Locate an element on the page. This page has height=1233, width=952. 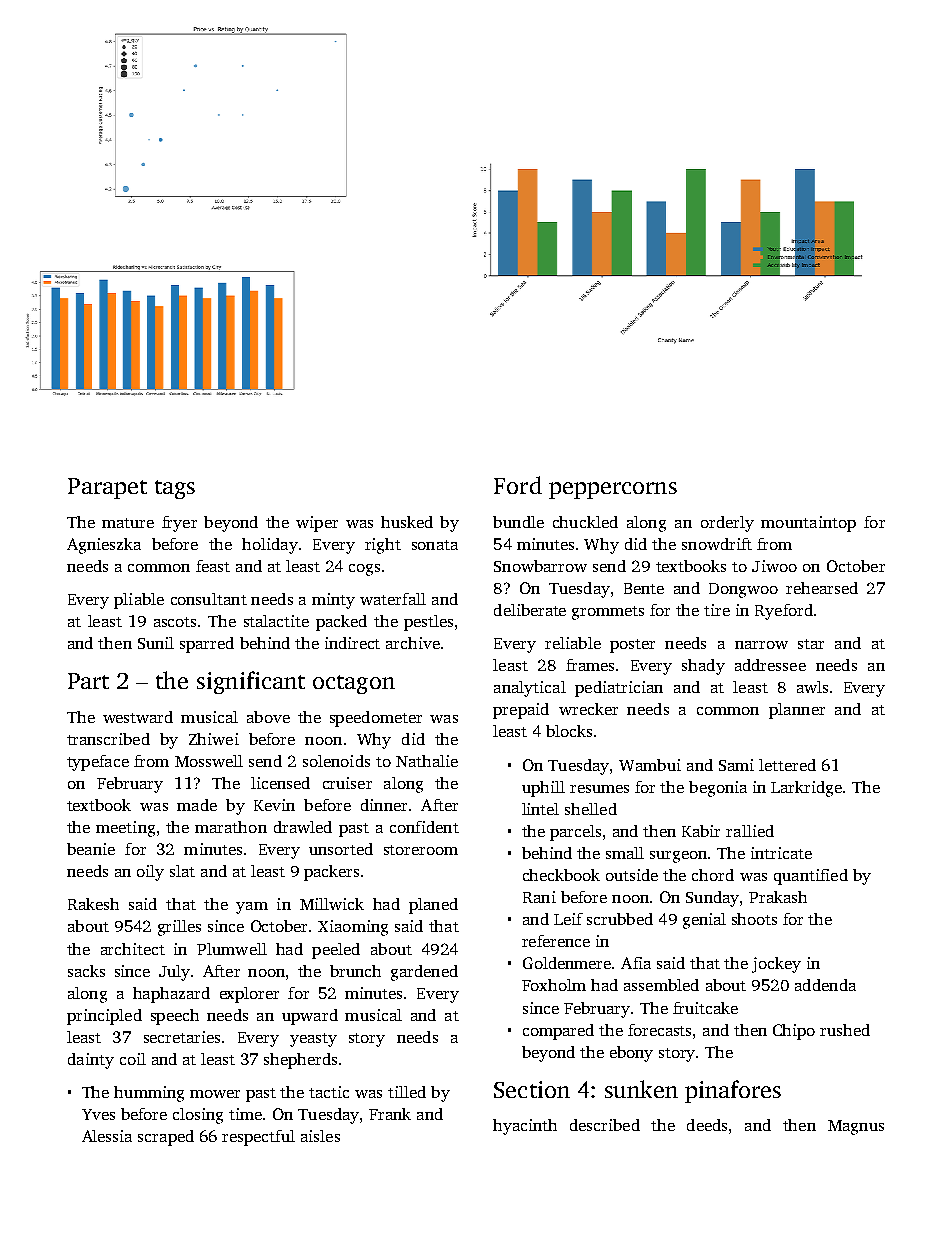
cogs is located at coordinates (364, 570).
